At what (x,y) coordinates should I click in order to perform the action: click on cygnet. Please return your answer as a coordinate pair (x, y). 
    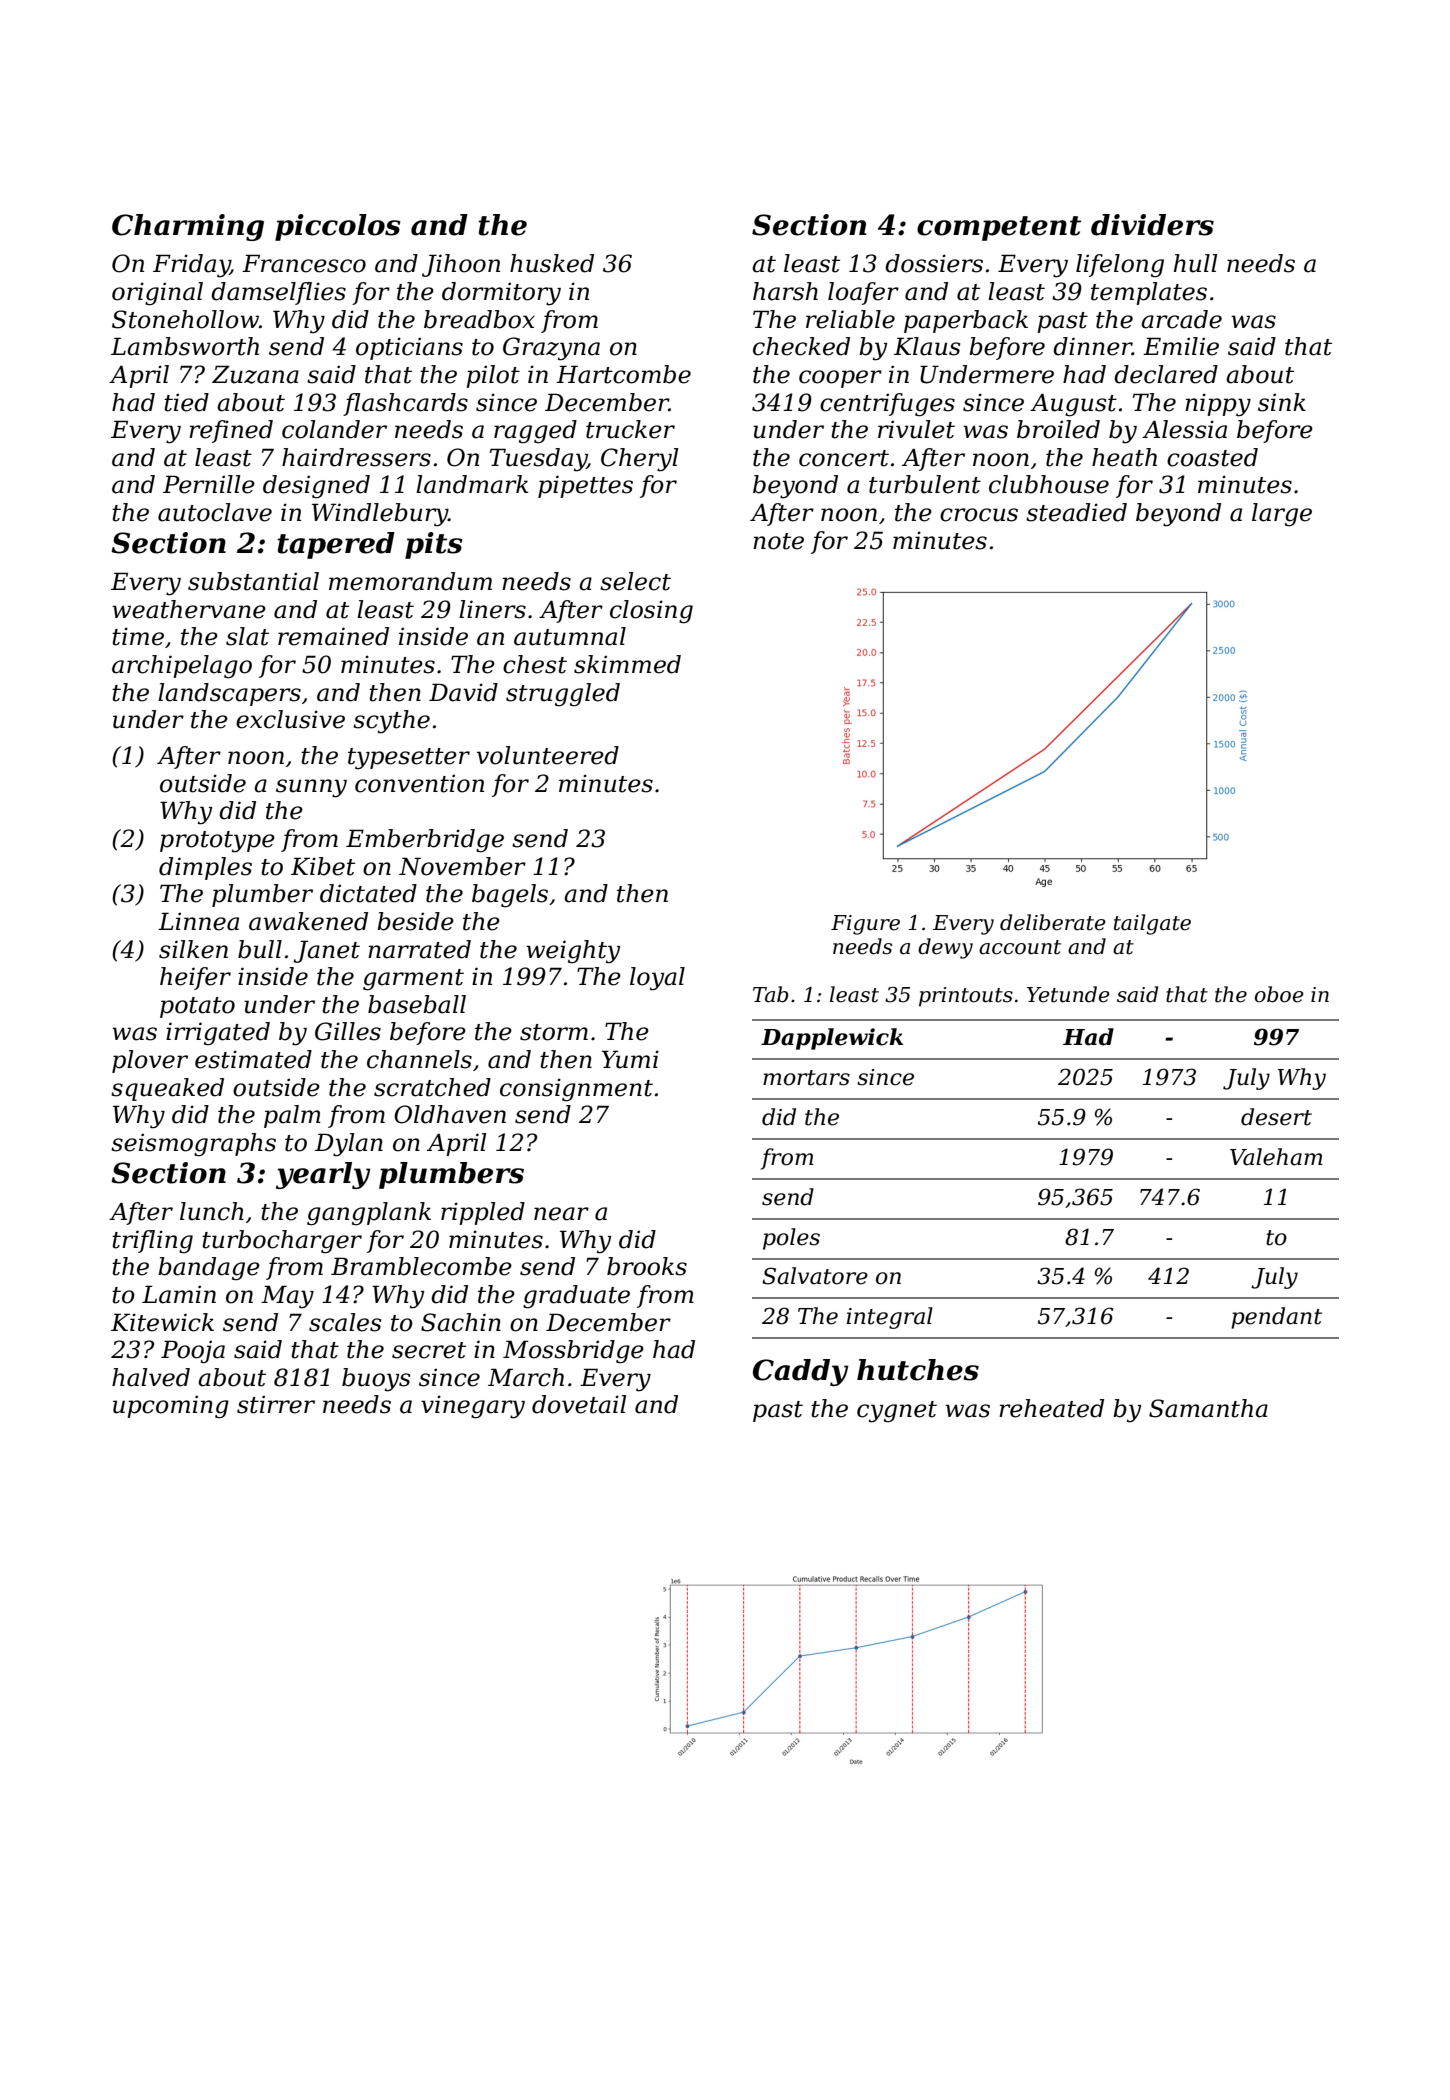
    Looking at the image, I should click on (897, 1412).
